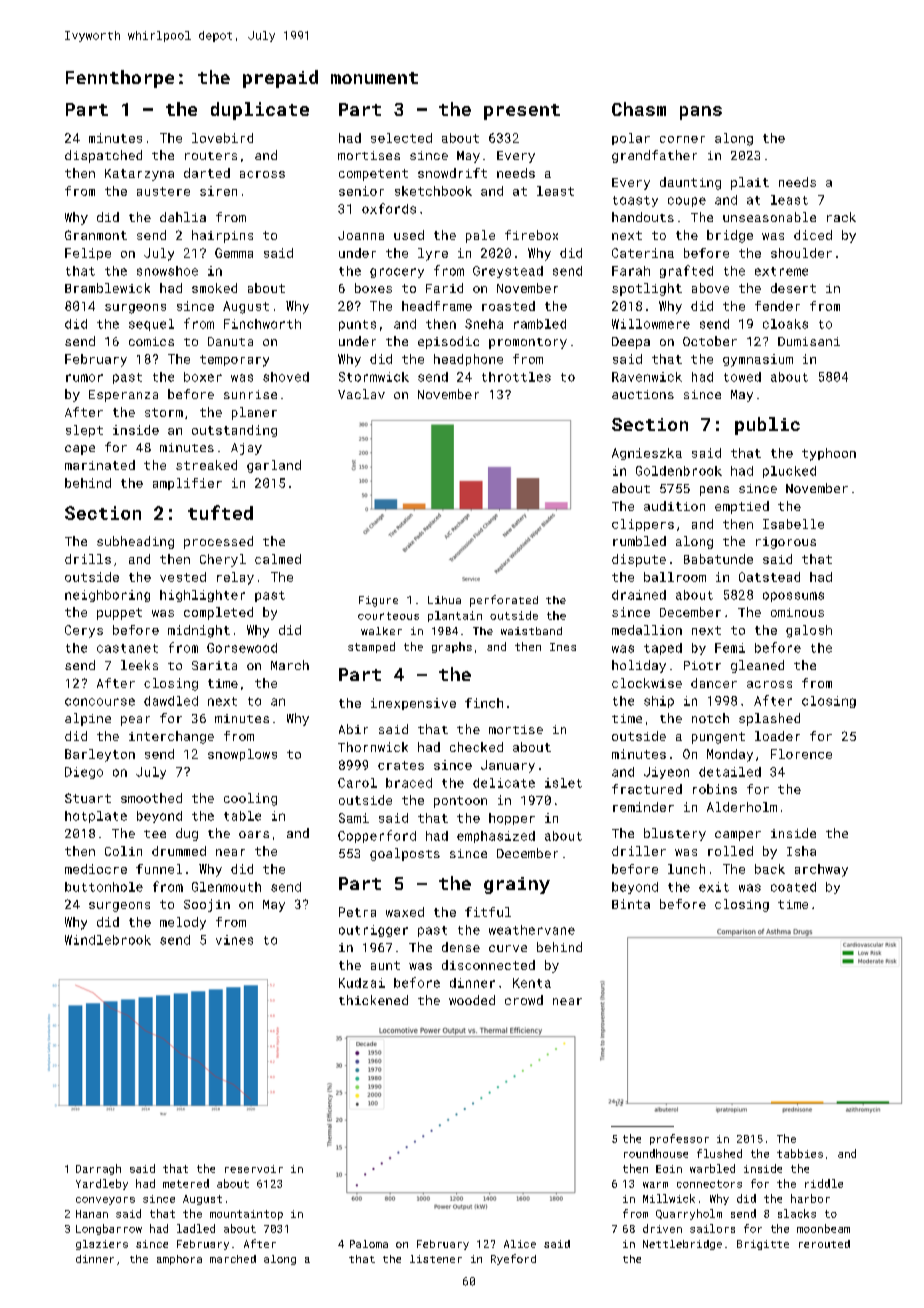  What do you see at coordinates (179, 1260) in the screenshot?
I see `amphora` at bounding box center [179, 1260].
